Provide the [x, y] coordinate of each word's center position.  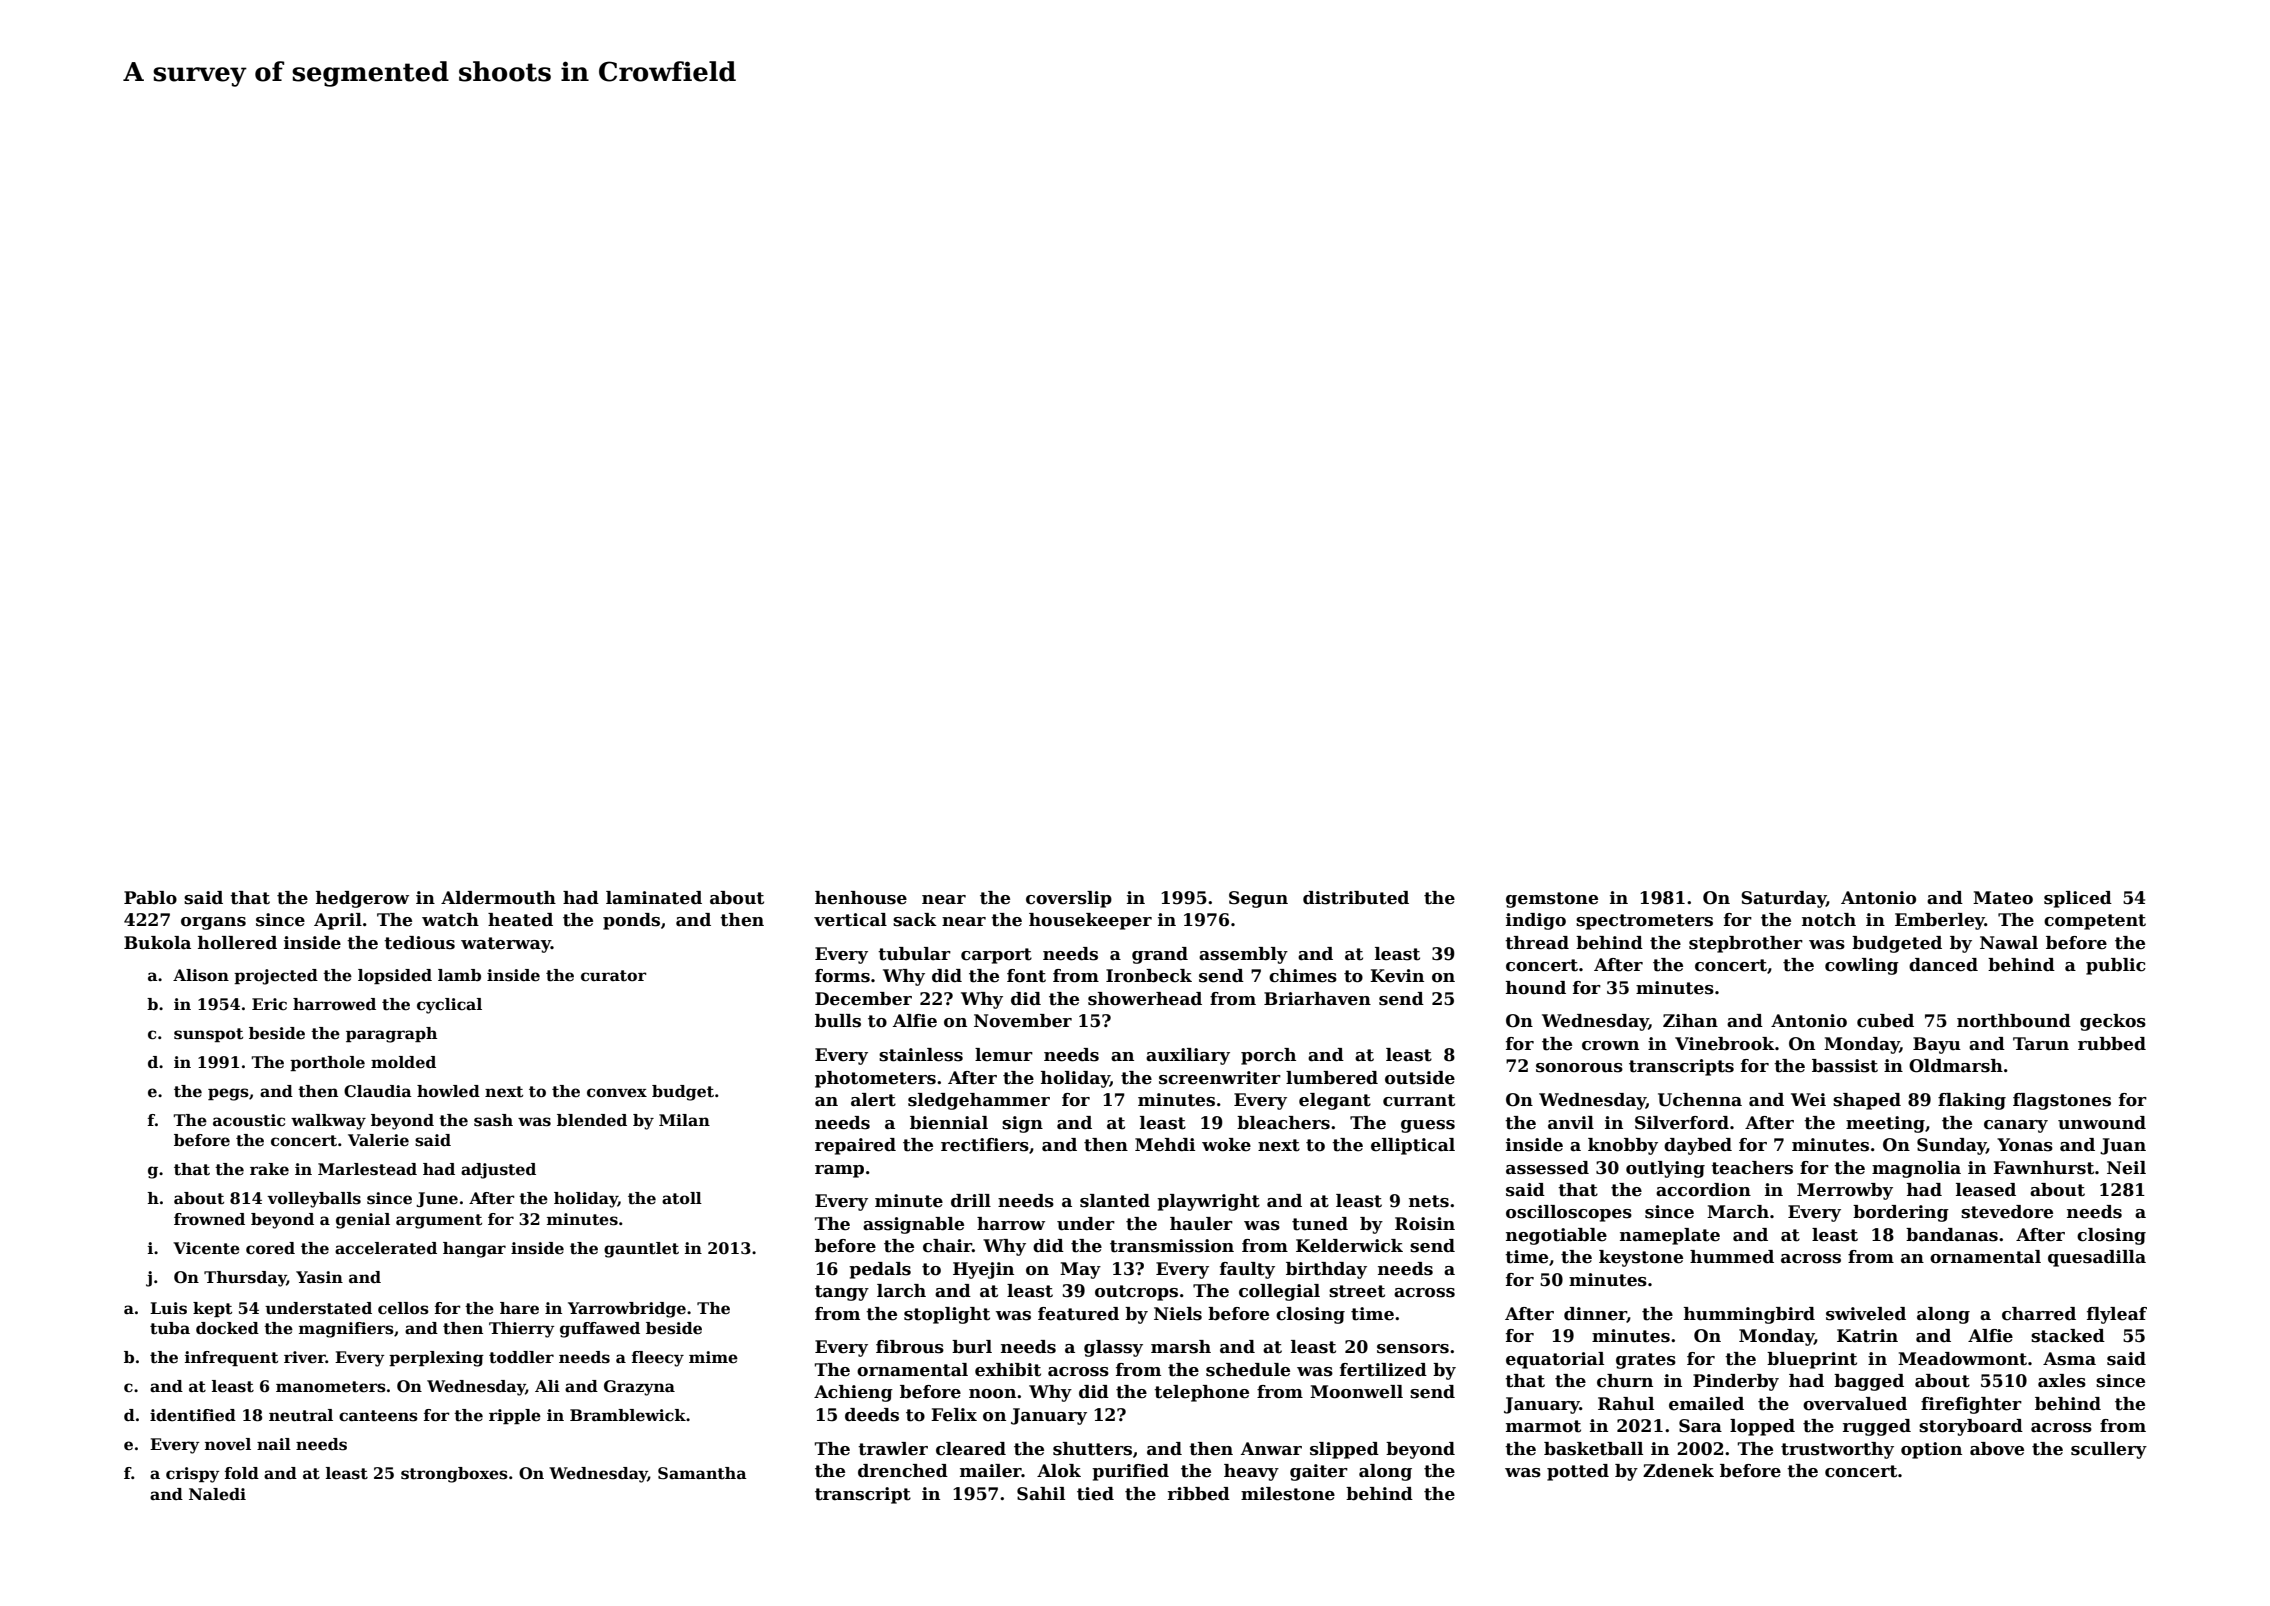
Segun [1258, 899]
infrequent [231, 1358]
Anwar [1271, 1449]
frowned [209, 1219]
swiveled [1866, 1314]
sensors [1413, 1349]
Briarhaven [1317, 999]
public [2116, 966]
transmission [1172, 1246]
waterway [506, 945]
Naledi [217, 1494]
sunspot [208, 1035]
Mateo [2003, 898]
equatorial [1555, 1360]
